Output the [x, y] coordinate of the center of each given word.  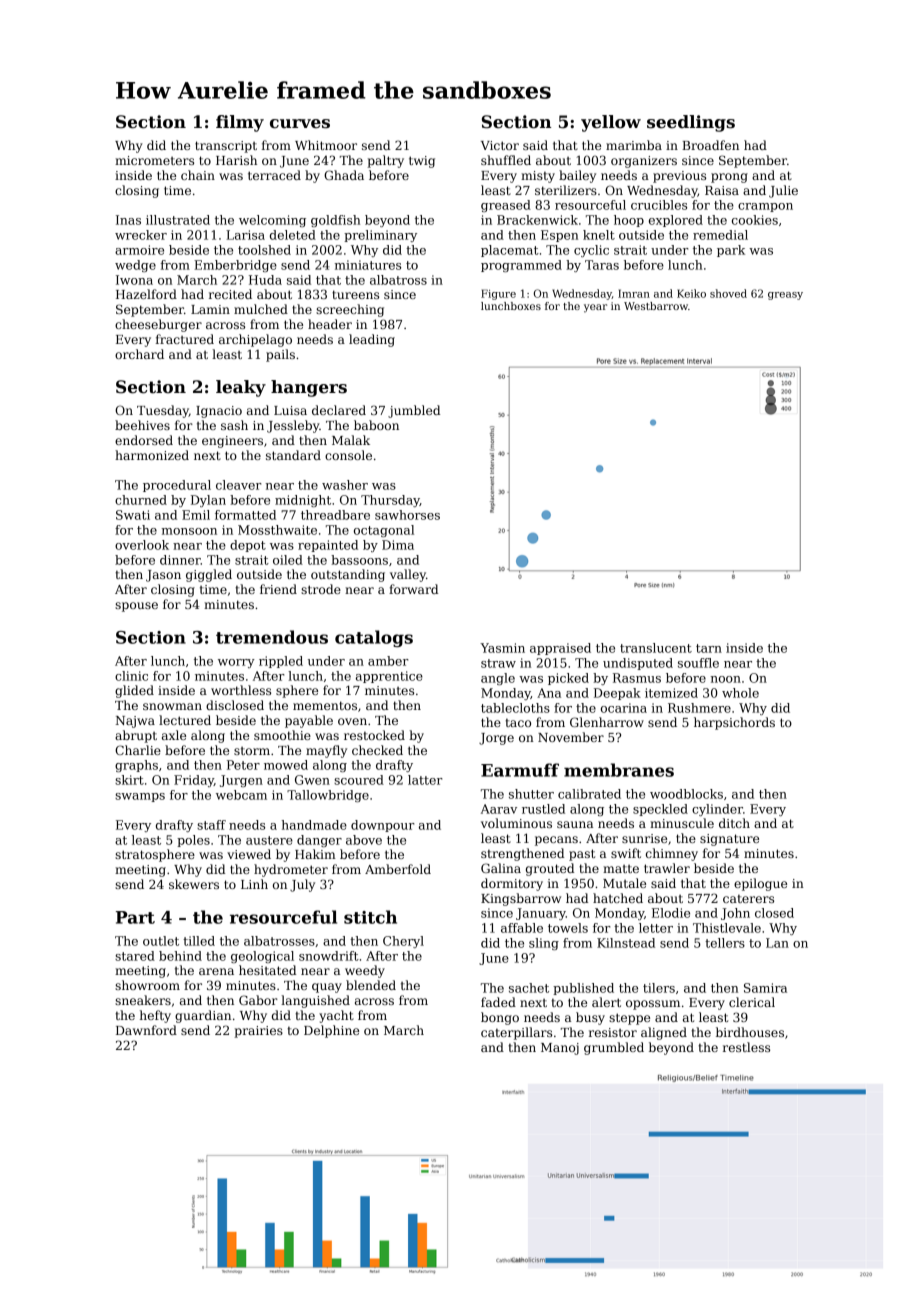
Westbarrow [656, 306]
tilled [199, 941]
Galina [501, 868]
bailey [577, 176]
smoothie [282, 735]
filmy [240, 123]
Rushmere [699, 708]
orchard [139, 354]
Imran [634, 293]
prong [729, 178]
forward [413, 589]
